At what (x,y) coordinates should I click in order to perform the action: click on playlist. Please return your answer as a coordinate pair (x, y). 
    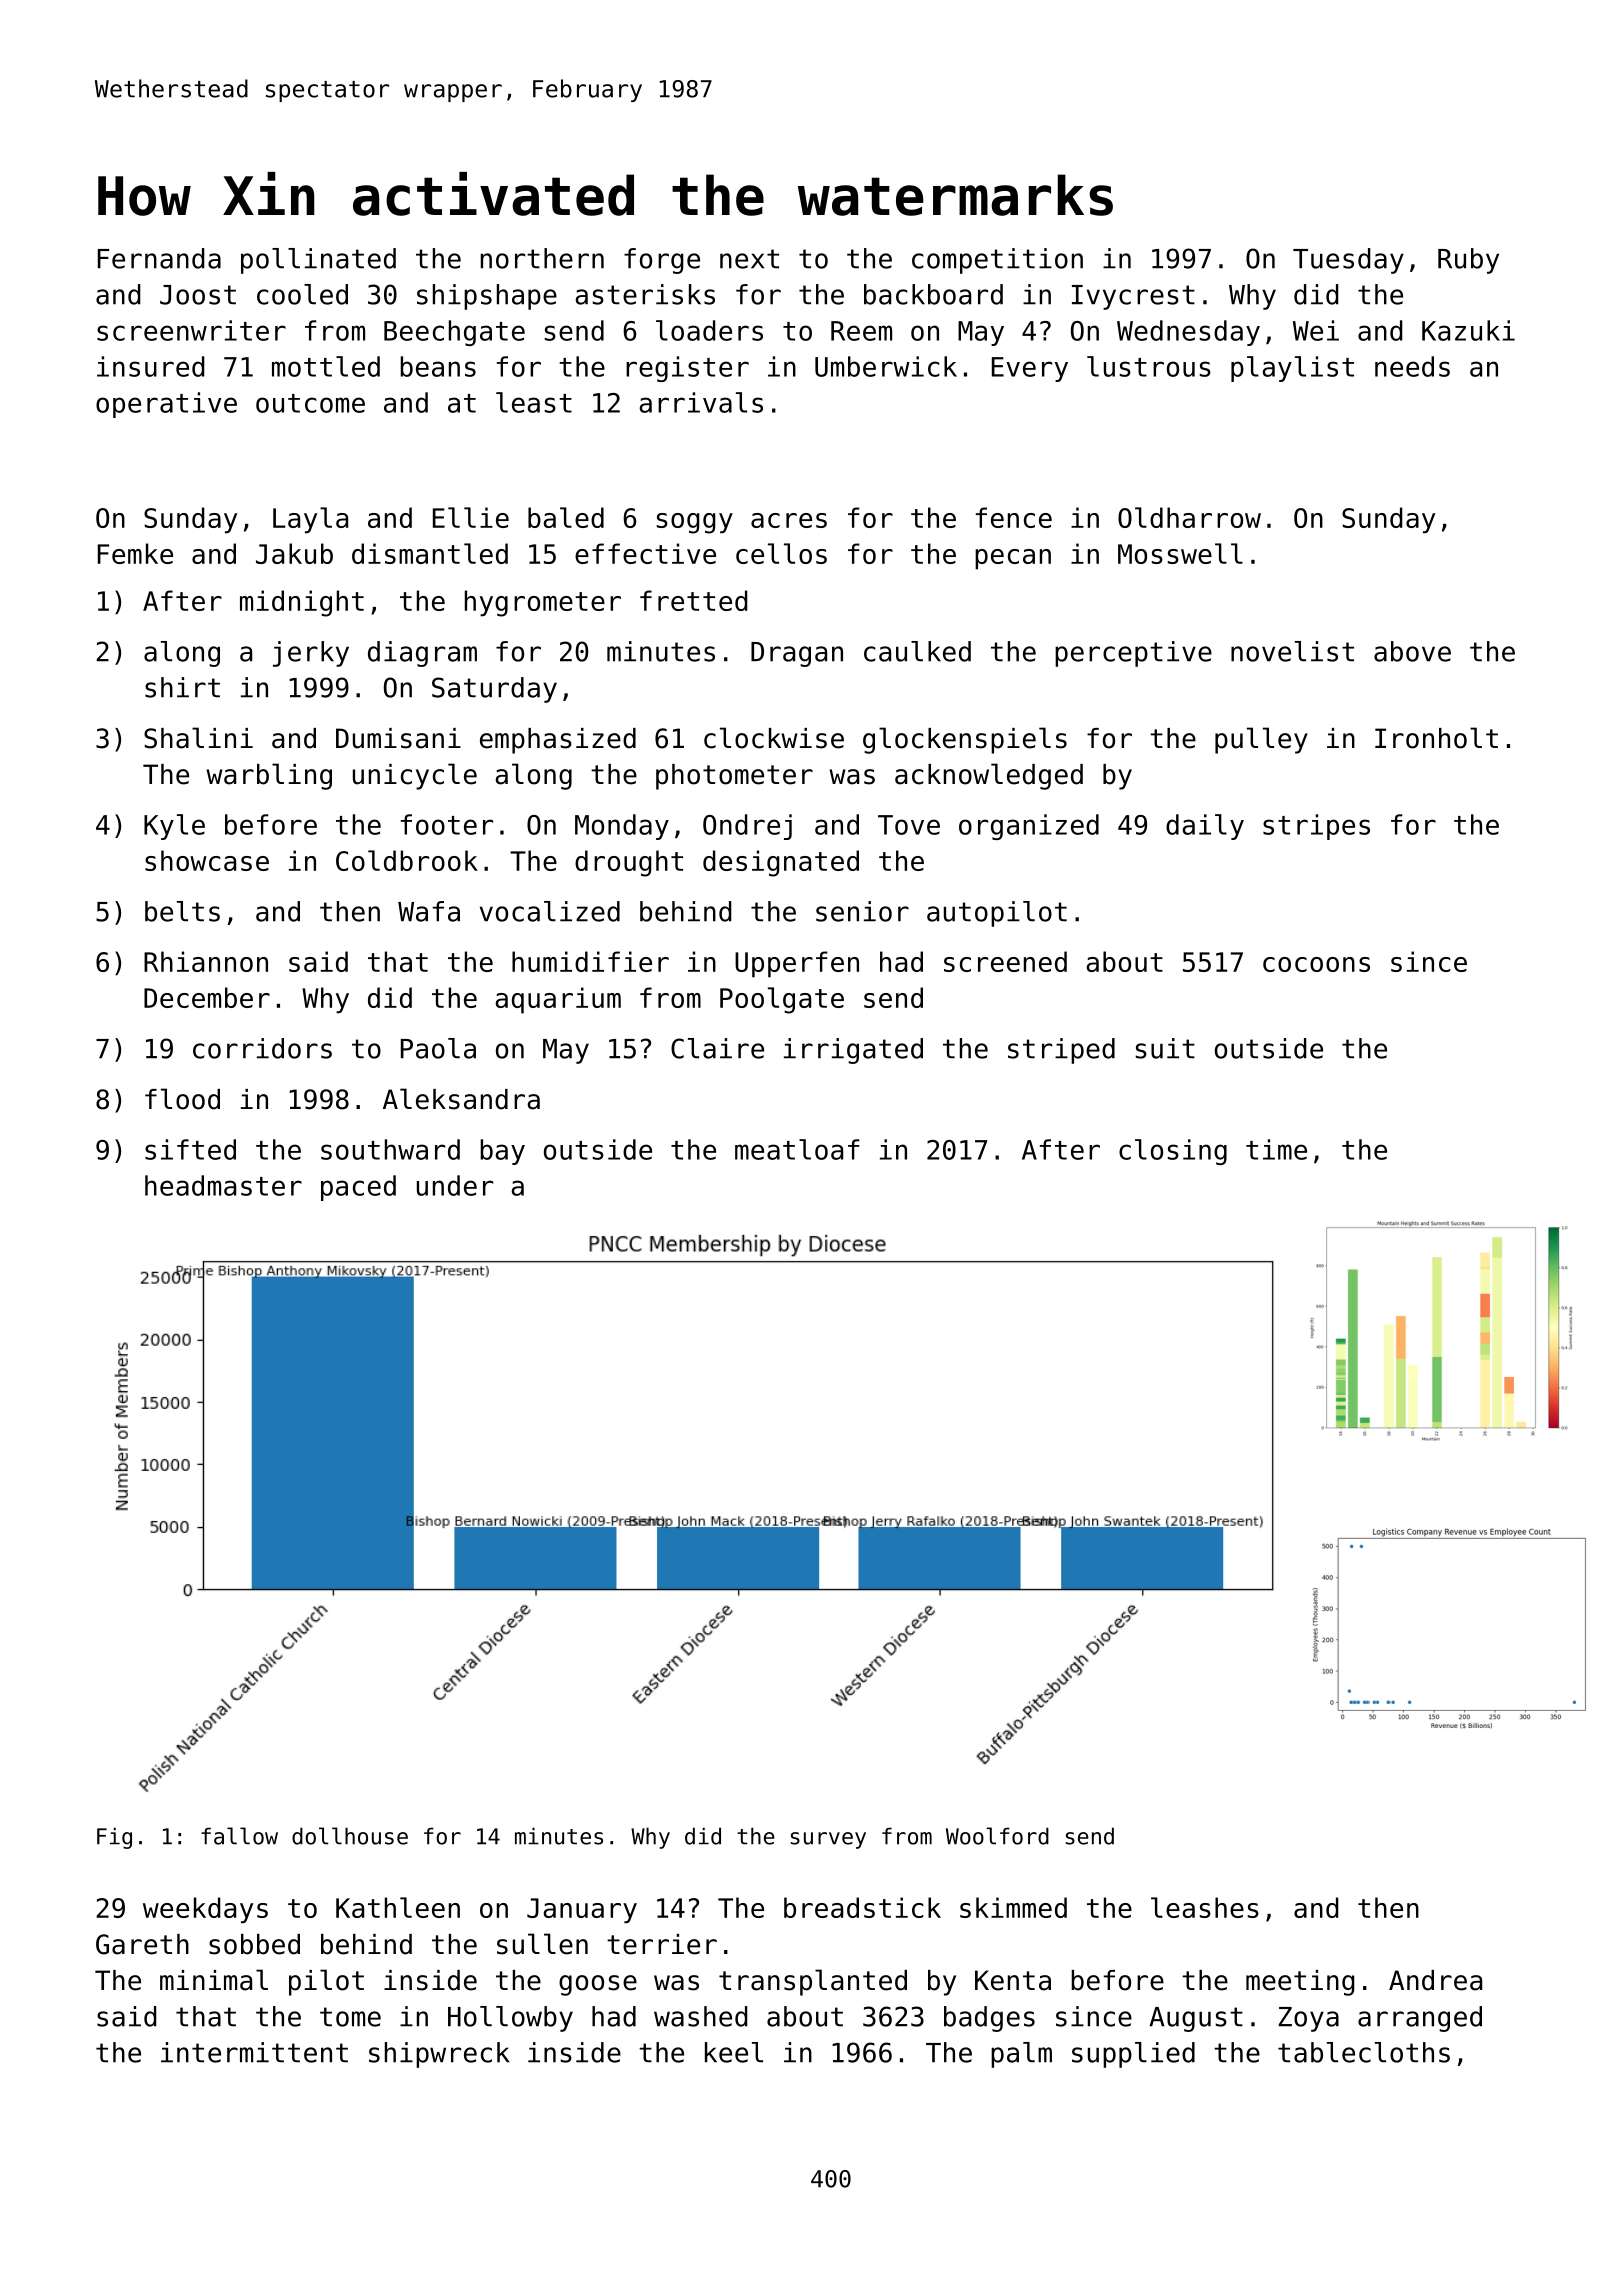
    Looking at the image, I should click on (1292, 369).
